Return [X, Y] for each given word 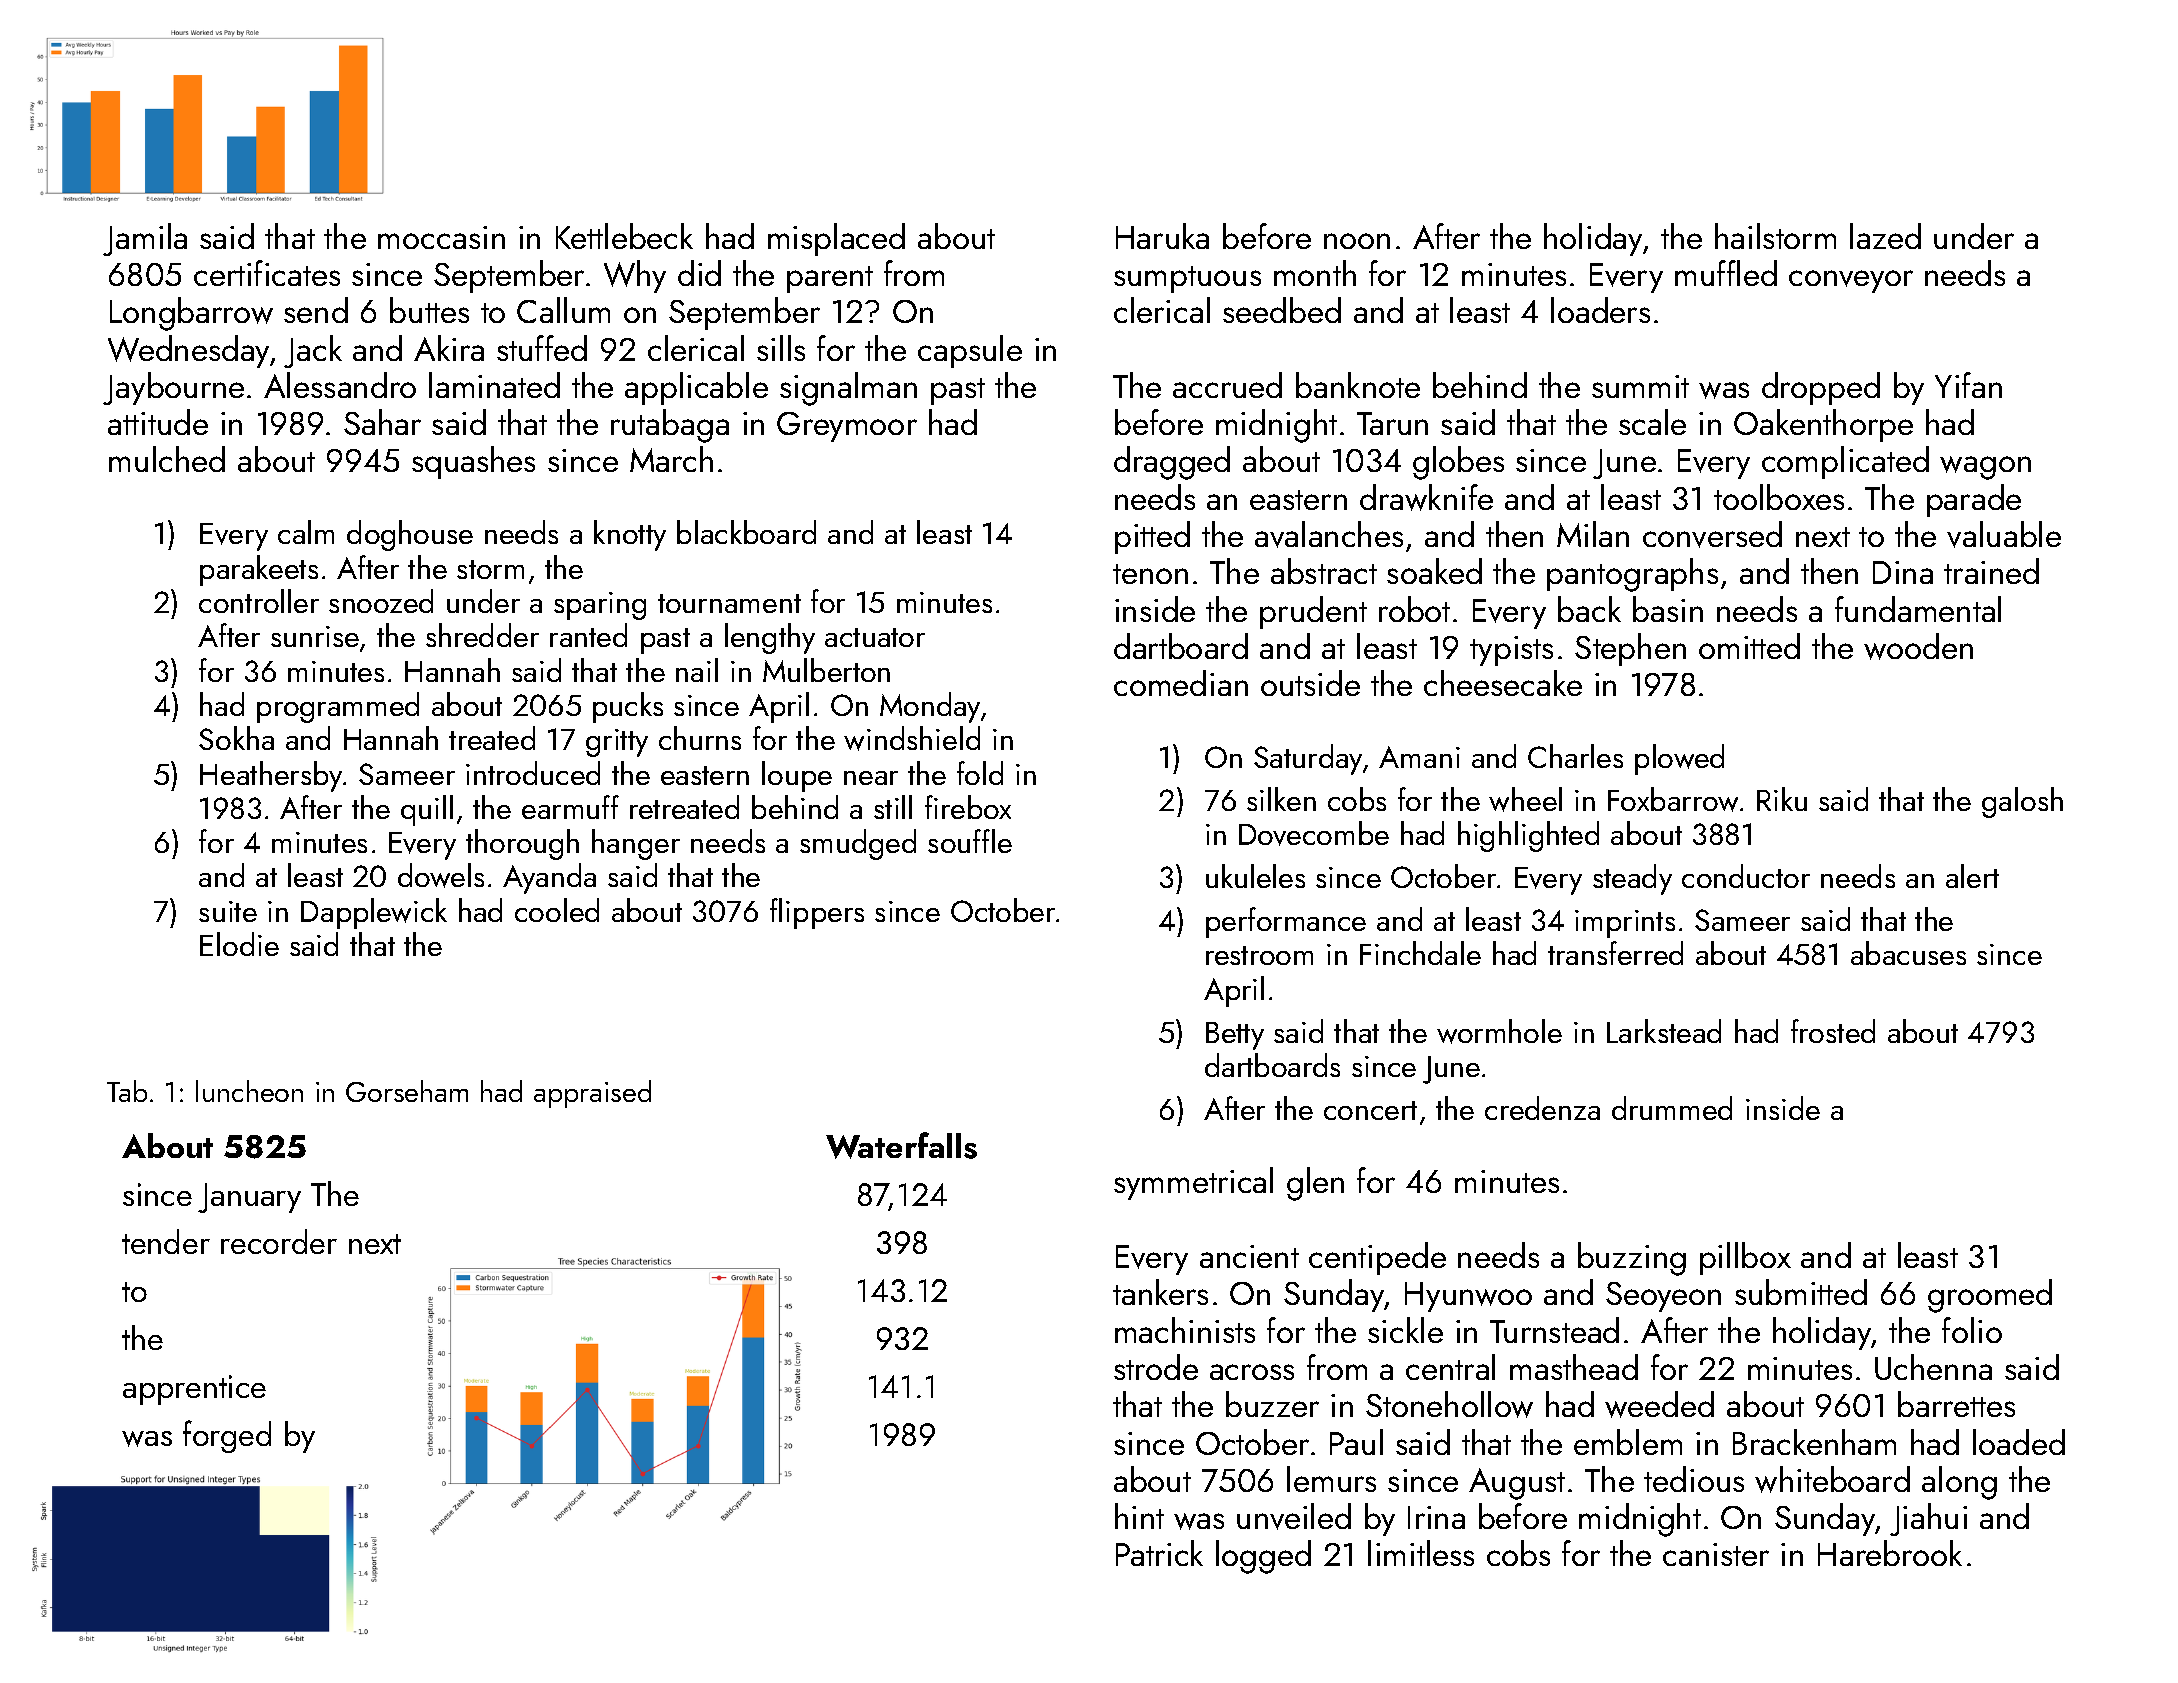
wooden [1918, 646]
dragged [1172, 463]
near [871, 778]
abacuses [1908, 953]
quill [427, 810]
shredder [482, 635]
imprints [1625, 924]
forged [227, 1436]
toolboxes [1779, 497]
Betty [1235, 1036]
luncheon [249, 1091]
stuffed [542, 348]
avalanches [1329, 534]
